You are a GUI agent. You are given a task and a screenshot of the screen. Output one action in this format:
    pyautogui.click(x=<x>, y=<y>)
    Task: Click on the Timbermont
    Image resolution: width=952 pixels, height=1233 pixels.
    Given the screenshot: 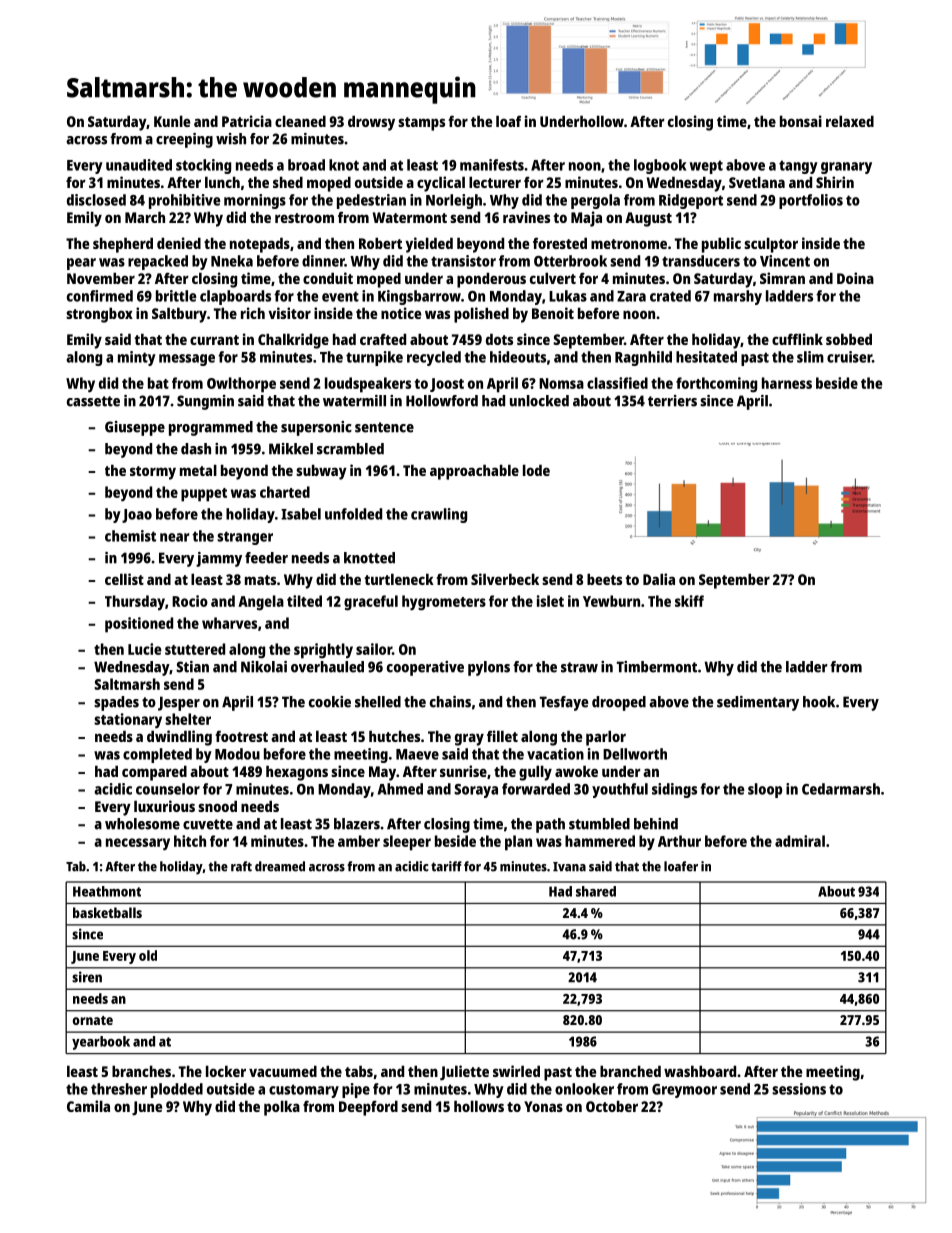 What is the action you would take?
    pyautogui.click(x=657, y=667)
